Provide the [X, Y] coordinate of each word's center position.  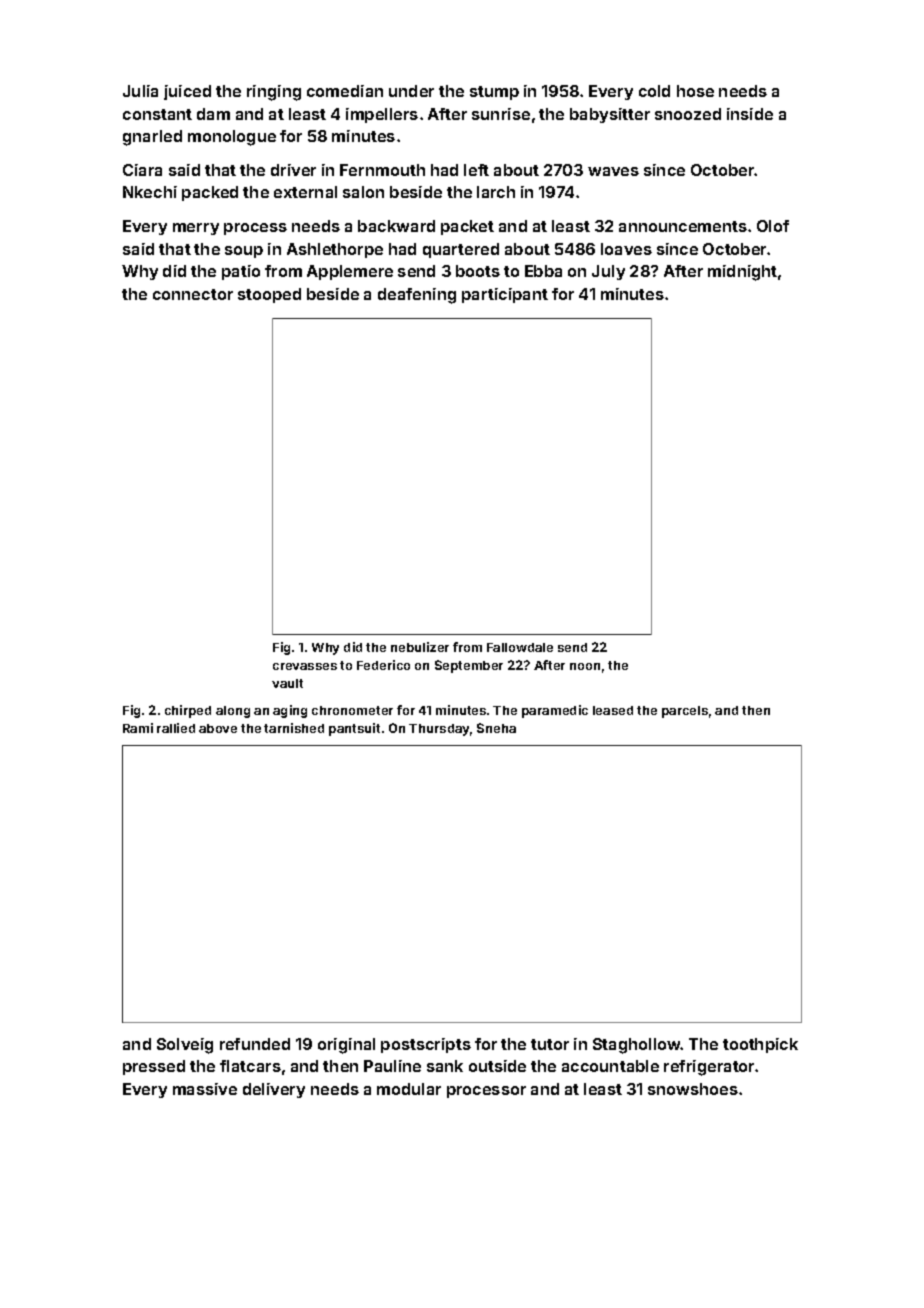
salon [363, 192]
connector [193, 294]
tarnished [294, 728]
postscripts [426, 1045]
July [608, 272]
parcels [685, 712]
